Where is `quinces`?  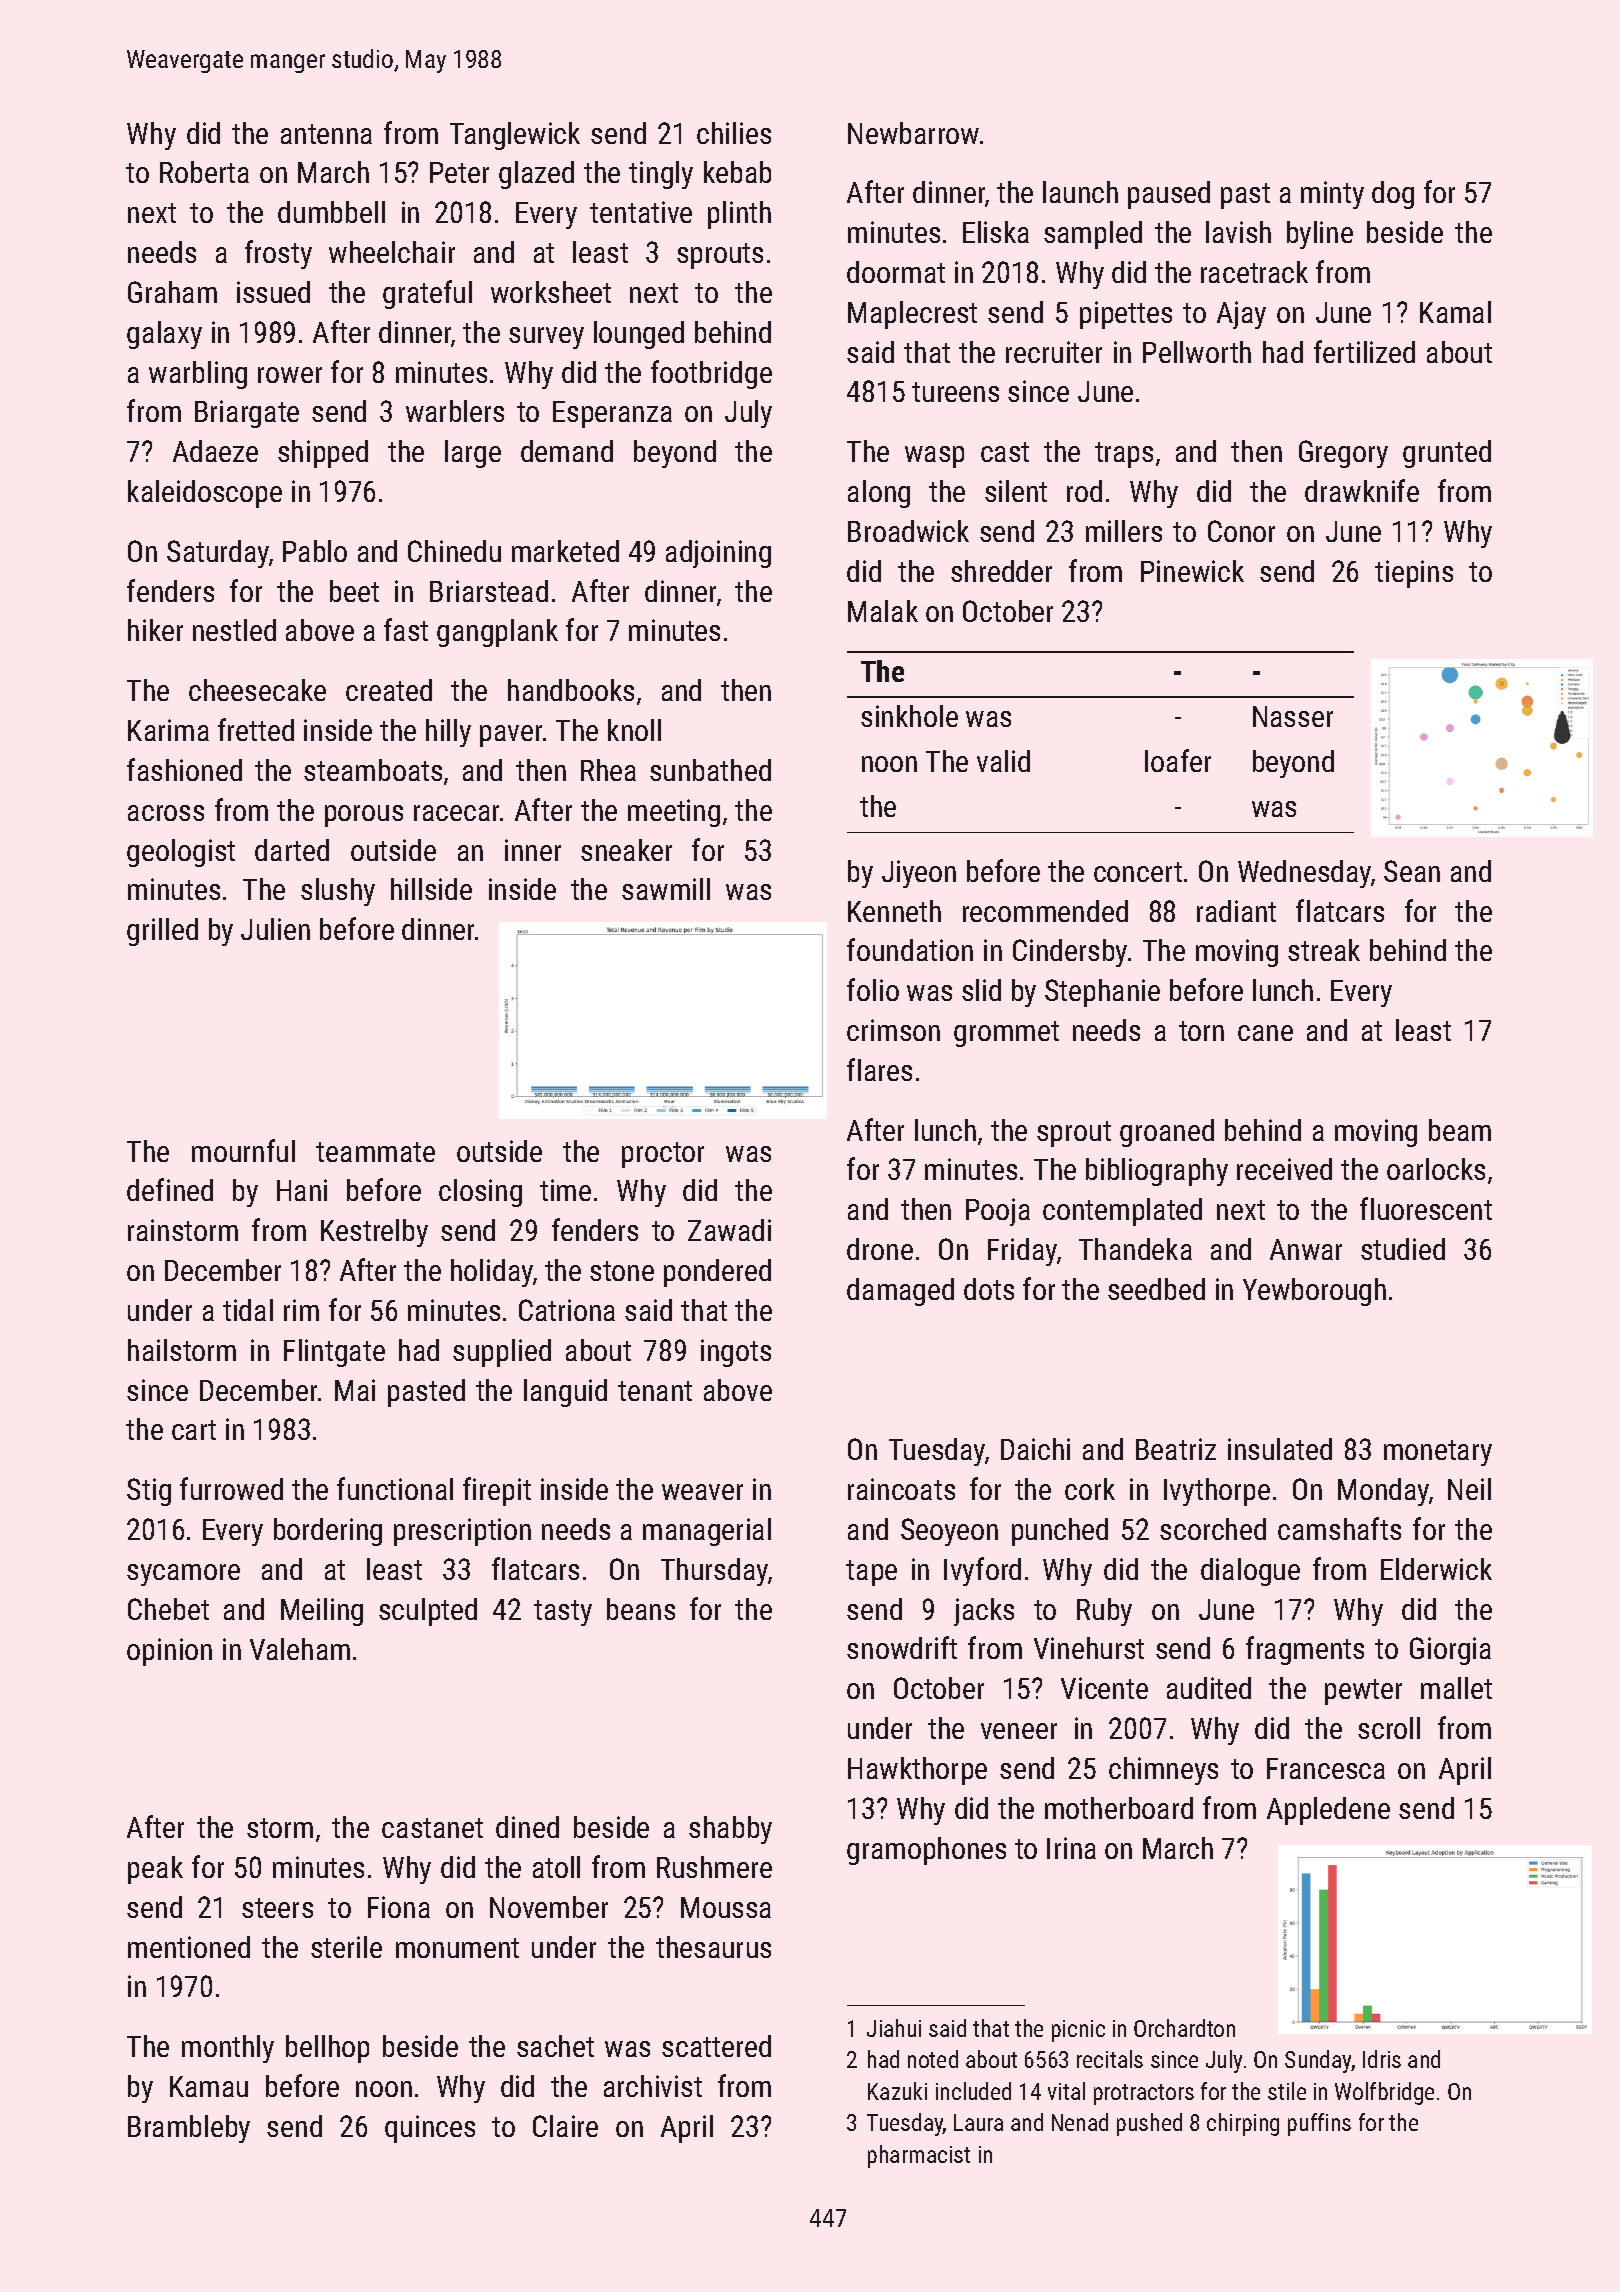
quinces is located at coordinates (430, 2129).
